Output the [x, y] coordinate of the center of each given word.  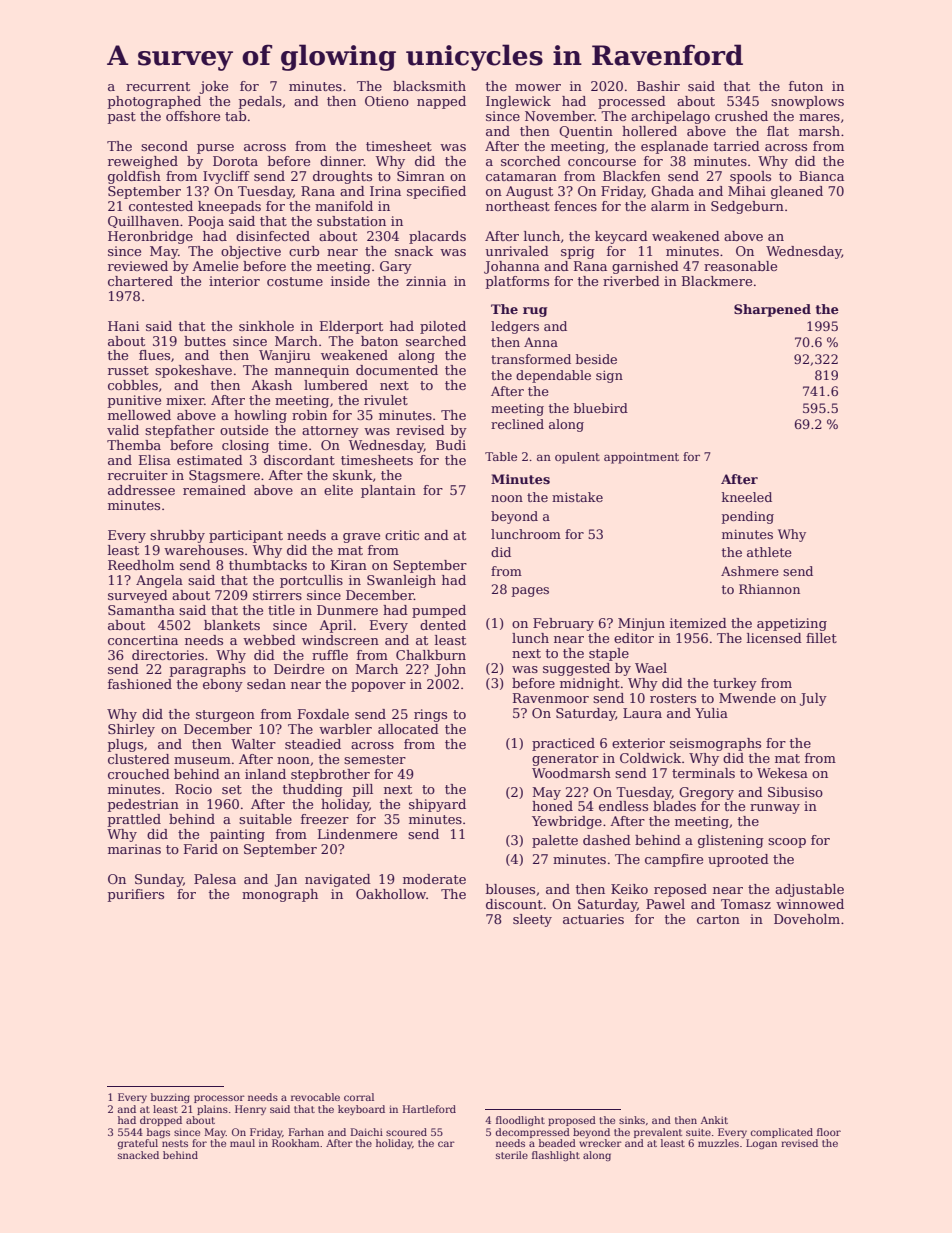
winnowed [810, 904]
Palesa [215, 879]
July [813, 699]
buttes [205, 341]
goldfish [134, 177]
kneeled [747, 497]
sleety [532, 920]
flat [778, 131]
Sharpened [772, 310]
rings [430, 715]
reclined [517, 424]
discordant [299, 460]
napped [441, 102]
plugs [125, 745]
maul [242, 1143]
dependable [553, 376]
